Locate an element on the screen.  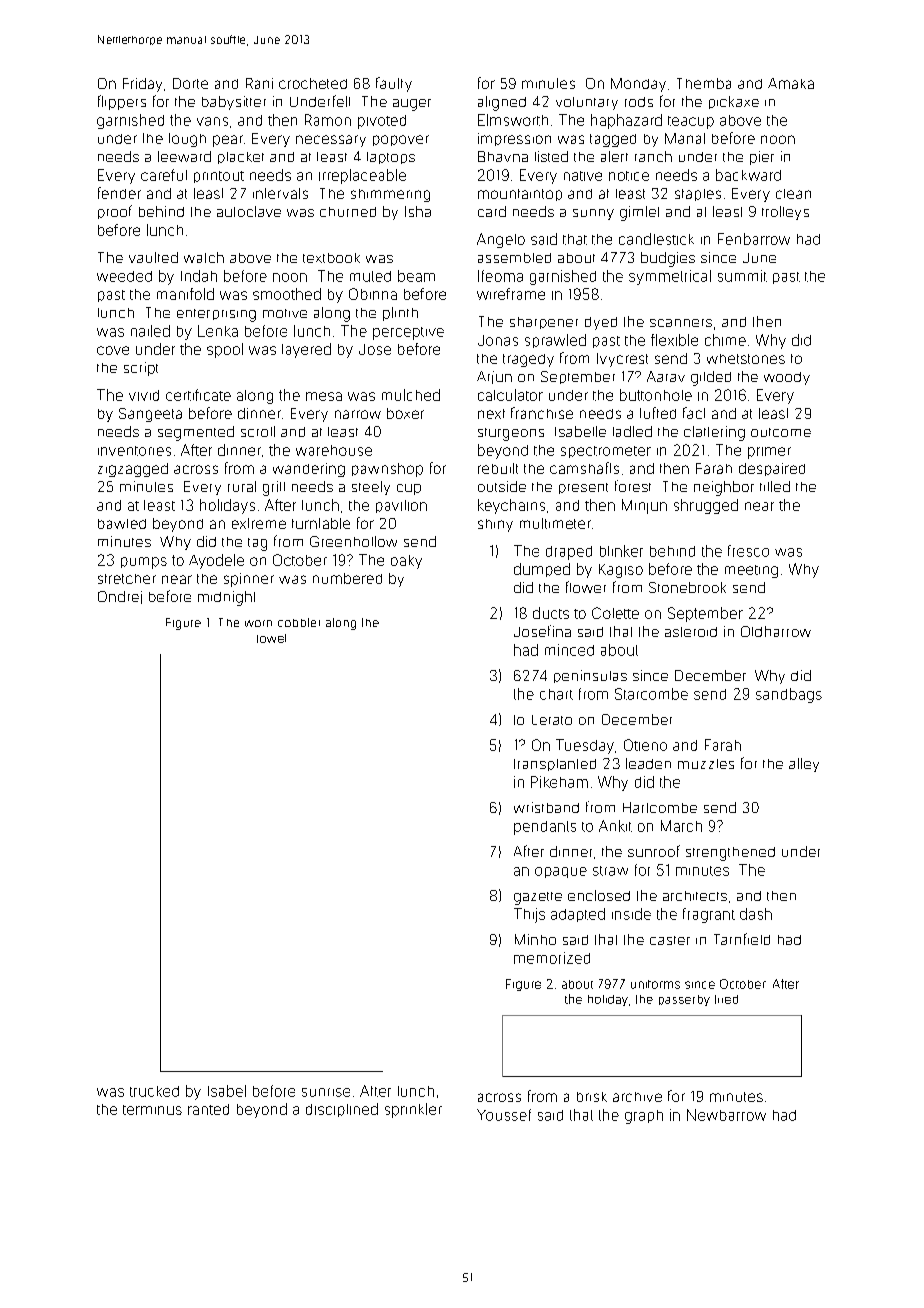
Friday is located at coordinates (142, 85).
